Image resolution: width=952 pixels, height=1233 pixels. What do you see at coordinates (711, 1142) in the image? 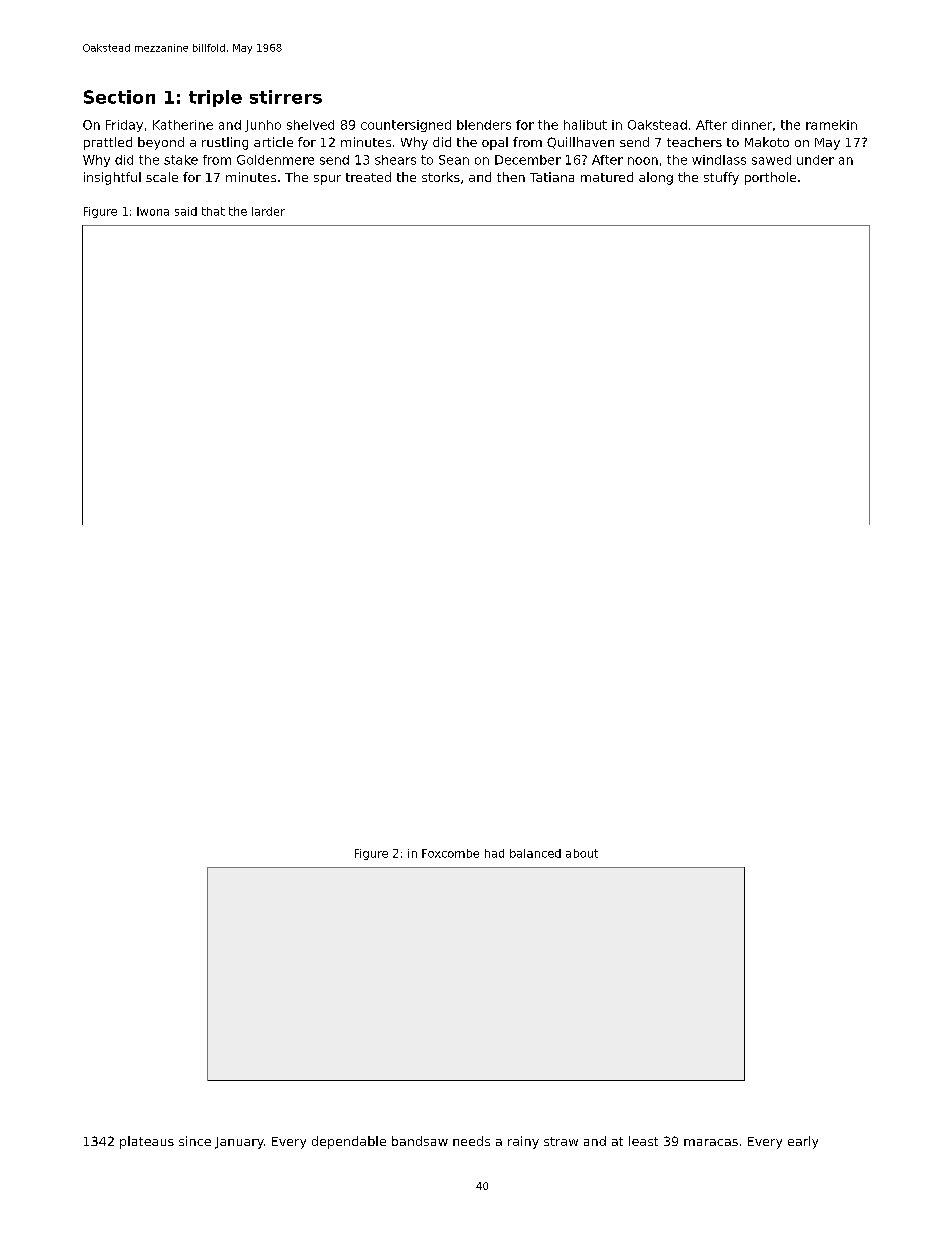
I see `maracas` at bounding box center [711, 1142].
